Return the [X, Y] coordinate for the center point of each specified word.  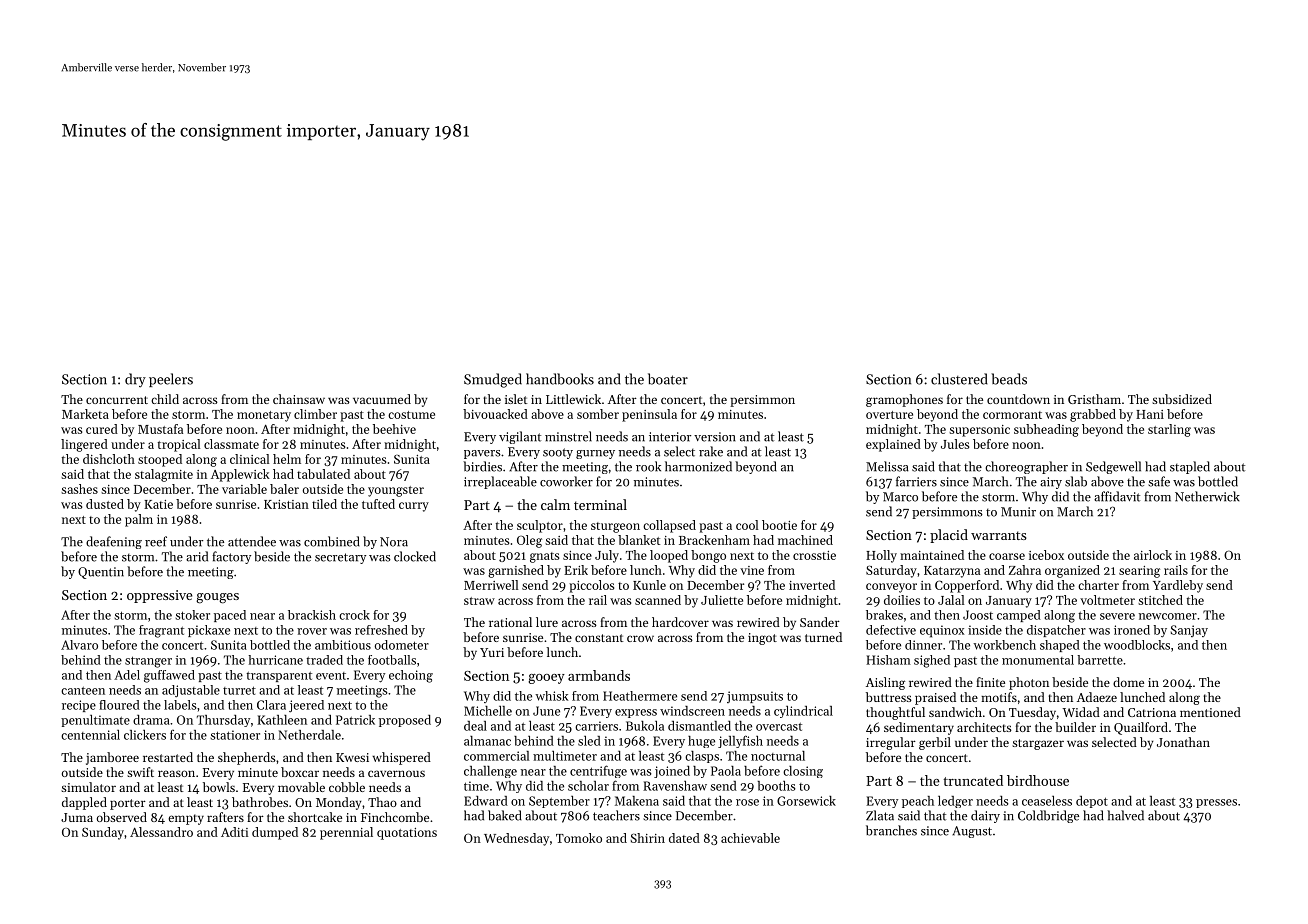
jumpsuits [755, 697]
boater [668, 379]
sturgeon [615, 527]
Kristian [286, 504]
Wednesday [516, 839]
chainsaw [299, 399]
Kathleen [282, 720]
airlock [1153, 555]
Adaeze [1097, 697]
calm [555, 504]
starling [1169, 430]
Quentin [101, 573]
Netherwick [1207, 496]
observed [122, 817]
